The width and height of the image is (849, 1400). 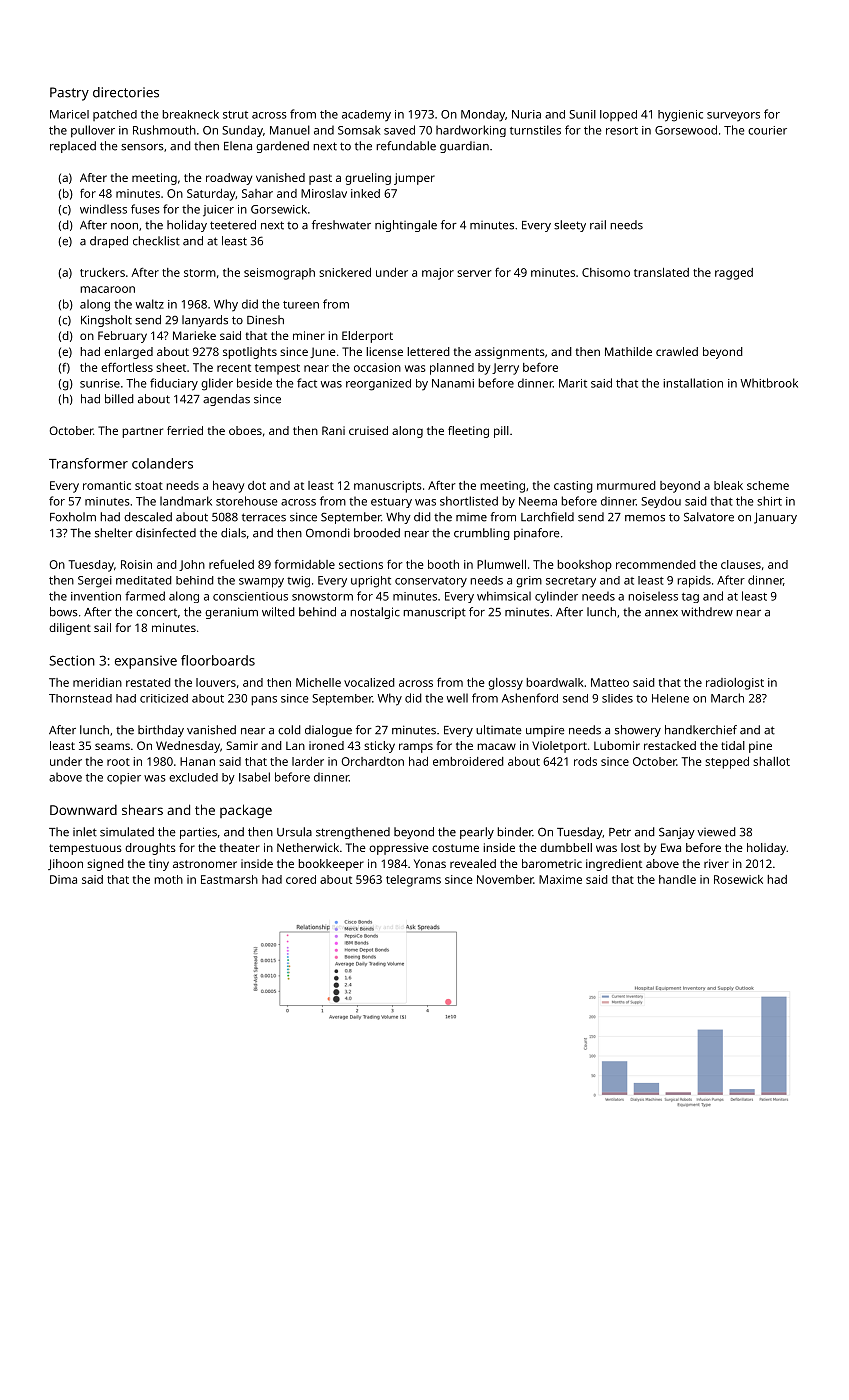 What do you see at coordinates (464, 147) in the image?
I see `guardian` at bounding box center [464, 147].
